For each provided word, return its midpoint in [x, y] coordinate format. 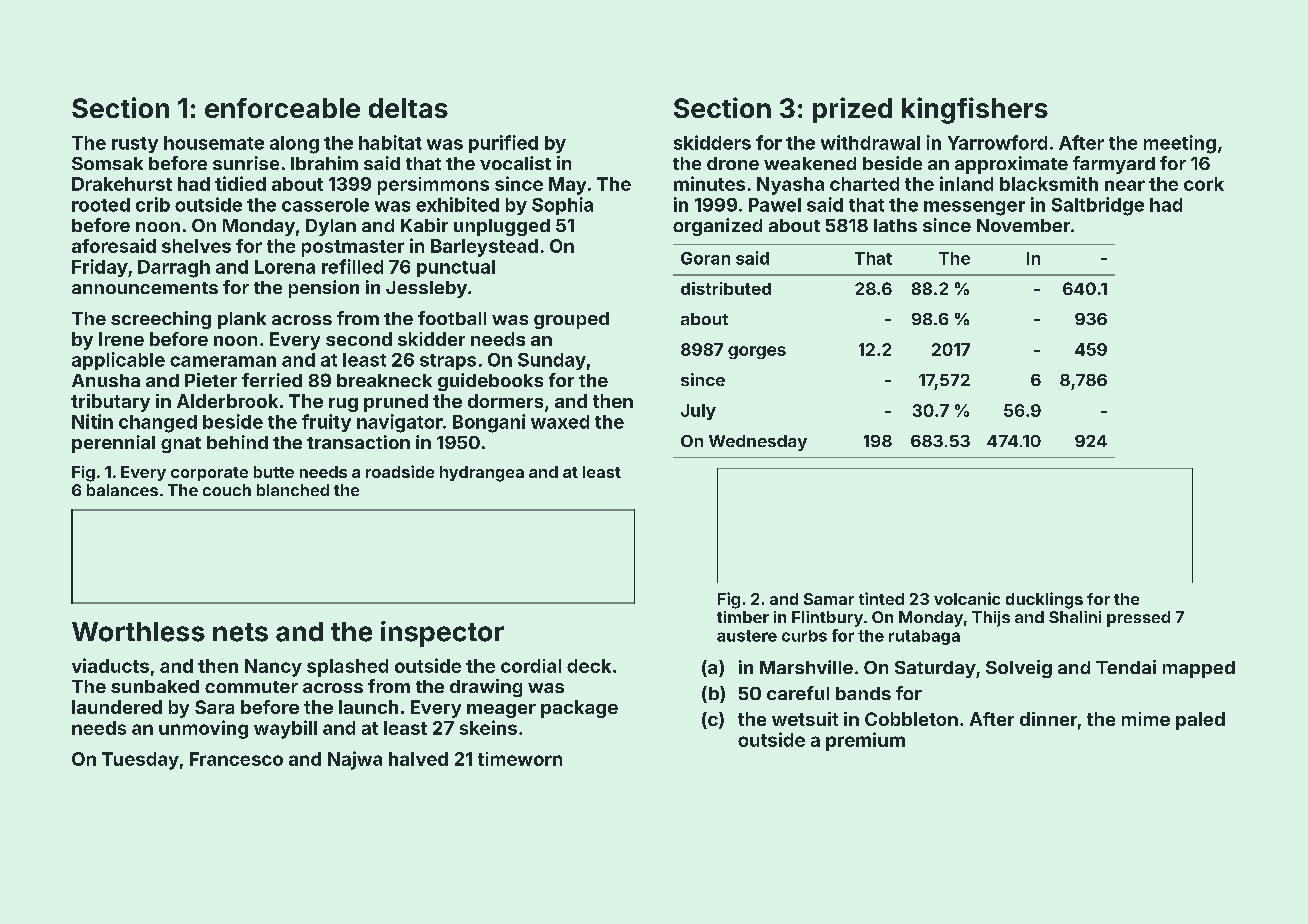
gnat [181, 445]
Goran [705, 258]
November [1023, 225]
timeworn [520, 759]
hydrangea [482, 474]
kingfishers [975, 110]
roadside [400, 471]
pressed [1138, 619]
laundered [117, 707]
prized [852, 110]
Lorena [285, 267]
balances [122, 490]
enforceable [282, 108]
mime [1146, 719]
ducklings [1044, 600]
